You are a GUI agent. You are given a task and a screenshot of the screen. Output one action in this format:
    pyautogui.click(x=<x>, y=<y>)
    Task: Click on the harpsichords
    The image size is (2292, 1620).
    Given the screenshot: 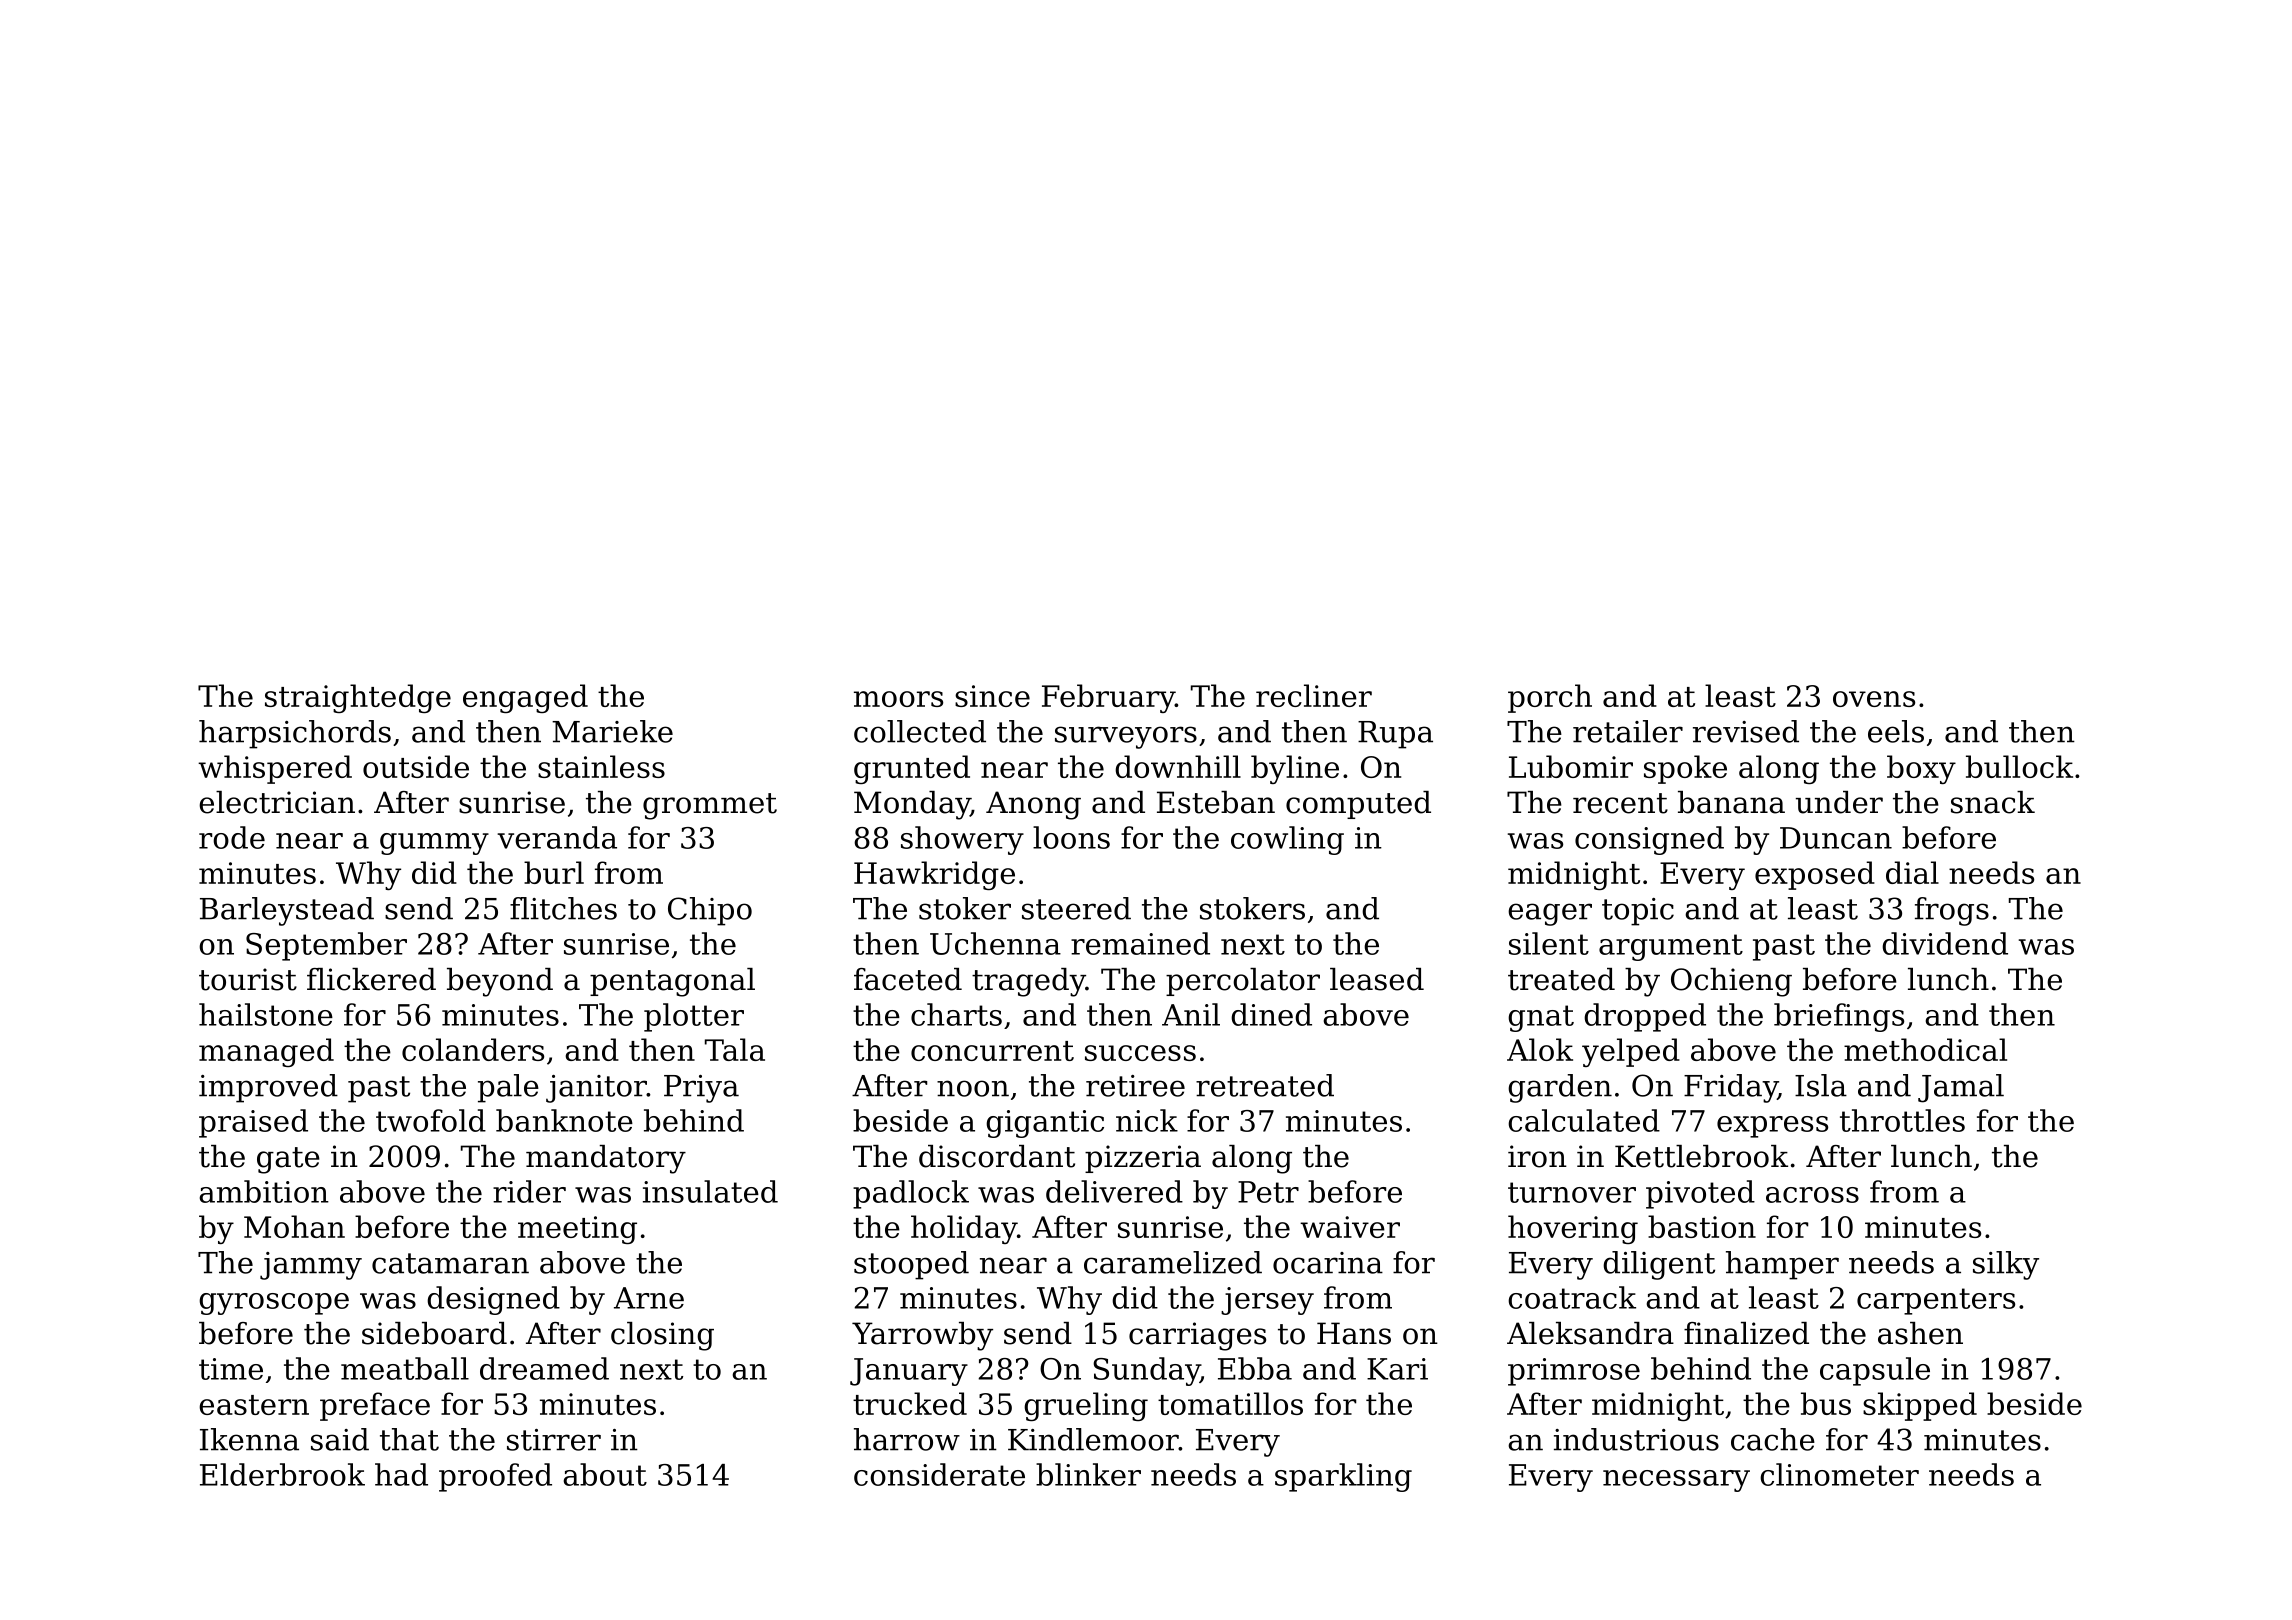 What is the action you would take?
    pyautogui.click(x=295, y=734)
